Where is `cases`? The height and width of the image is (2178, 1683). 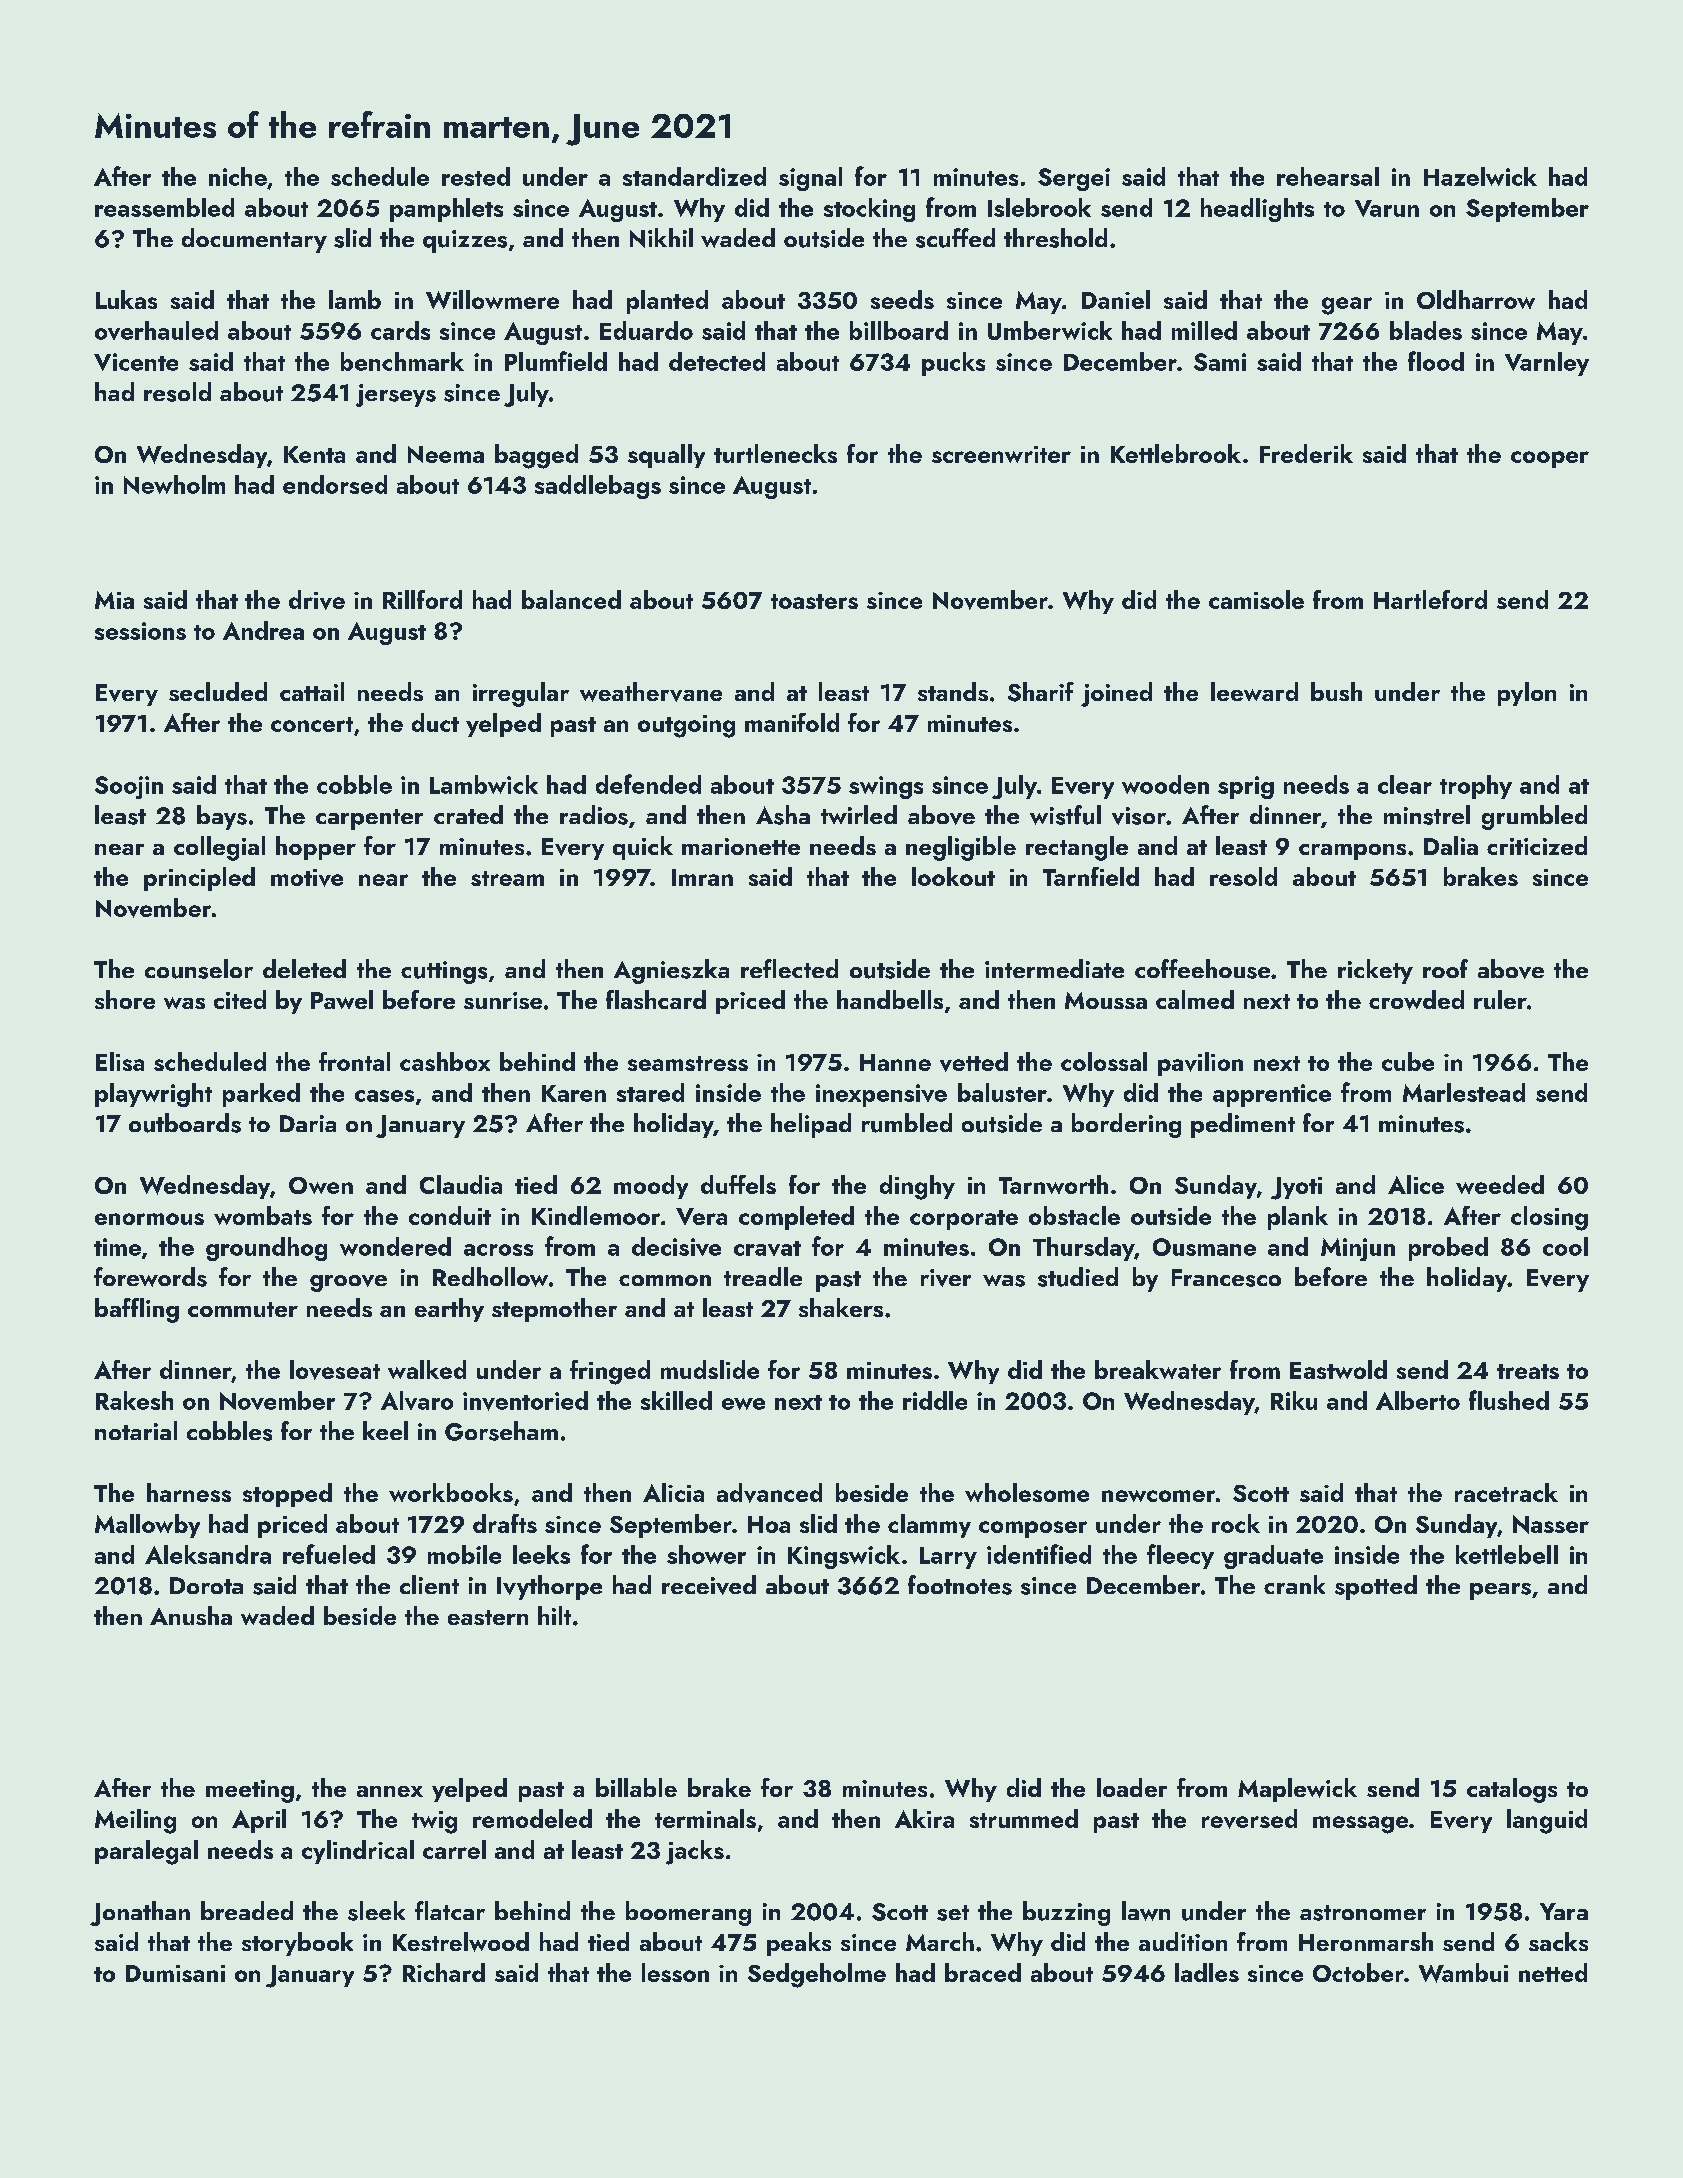
cases is located at coordinates (384, 1096).
